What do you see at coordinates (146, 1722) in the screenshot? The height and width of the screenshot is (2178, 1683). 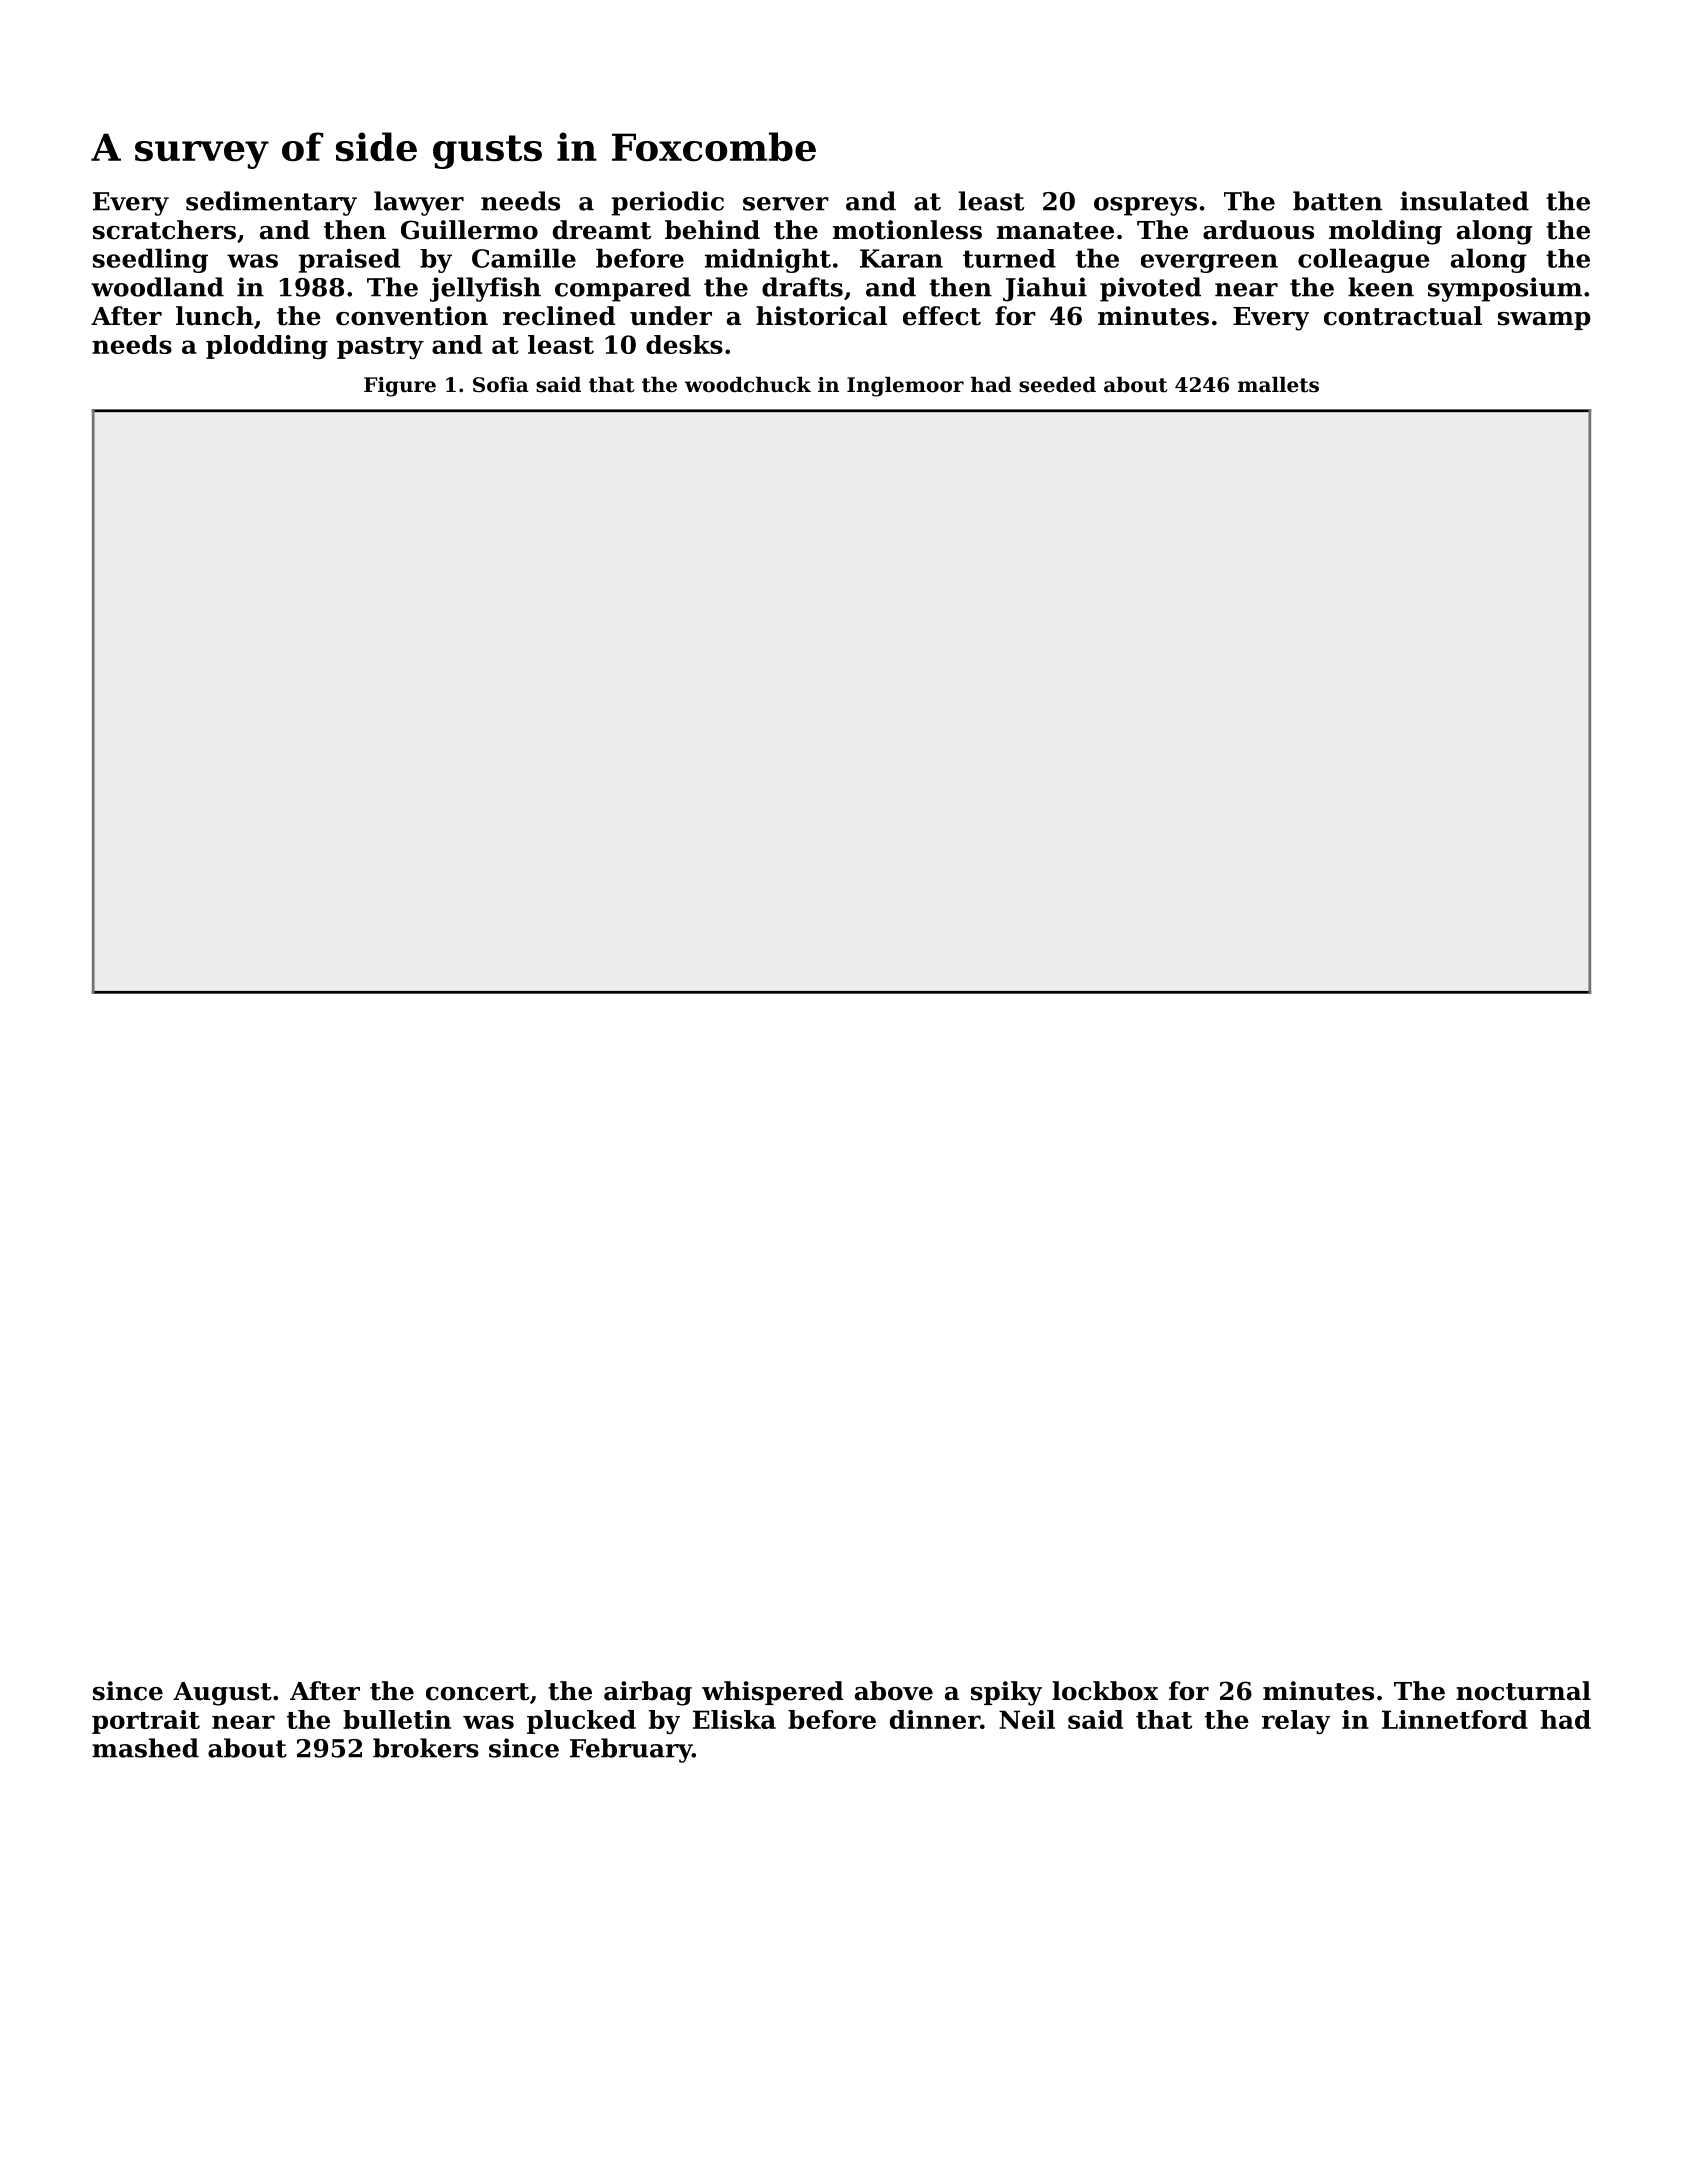 I see `portrait` at bounding box center [146, 1722].
